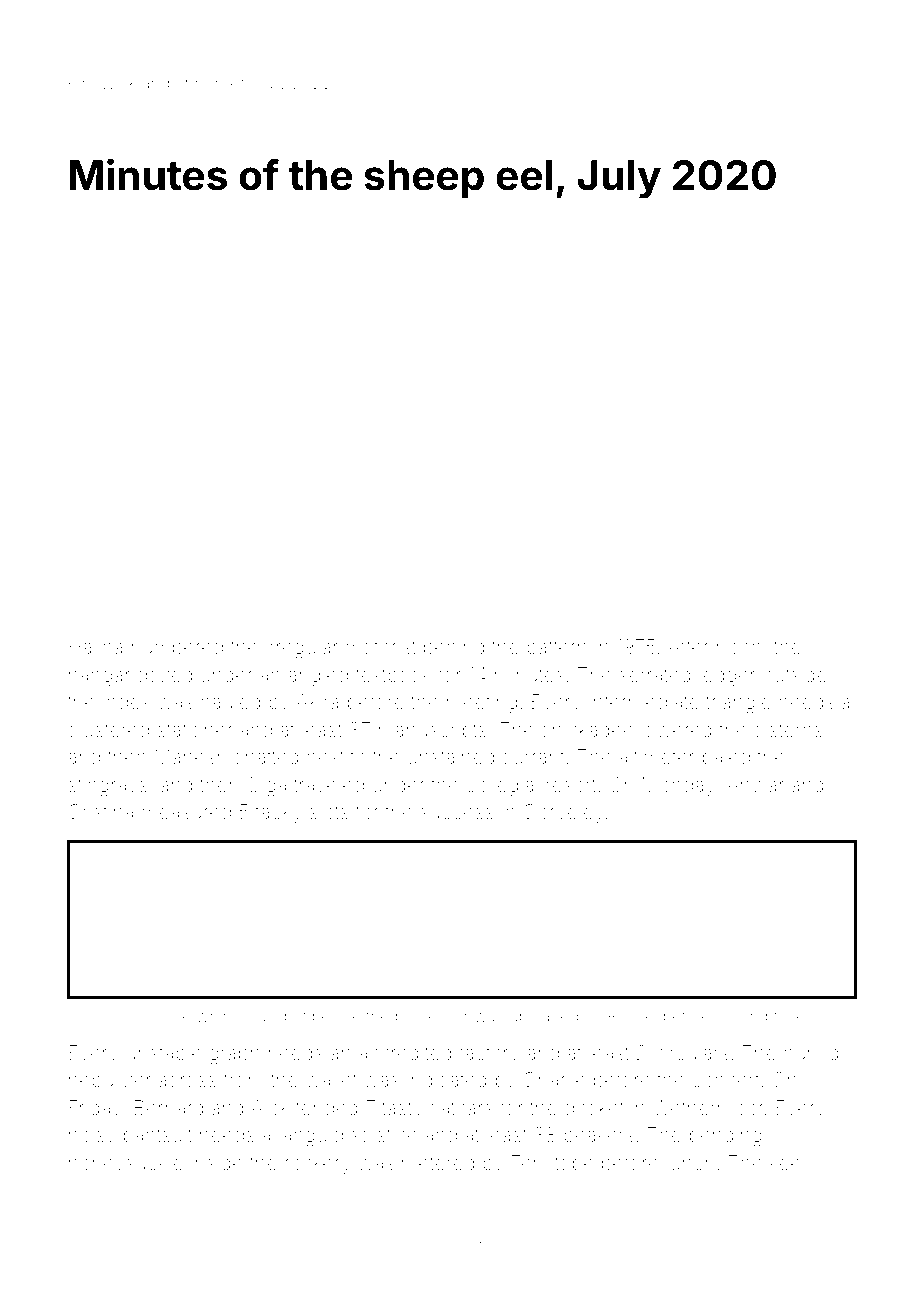  I want to click on Friday, so click(95, 1109).
